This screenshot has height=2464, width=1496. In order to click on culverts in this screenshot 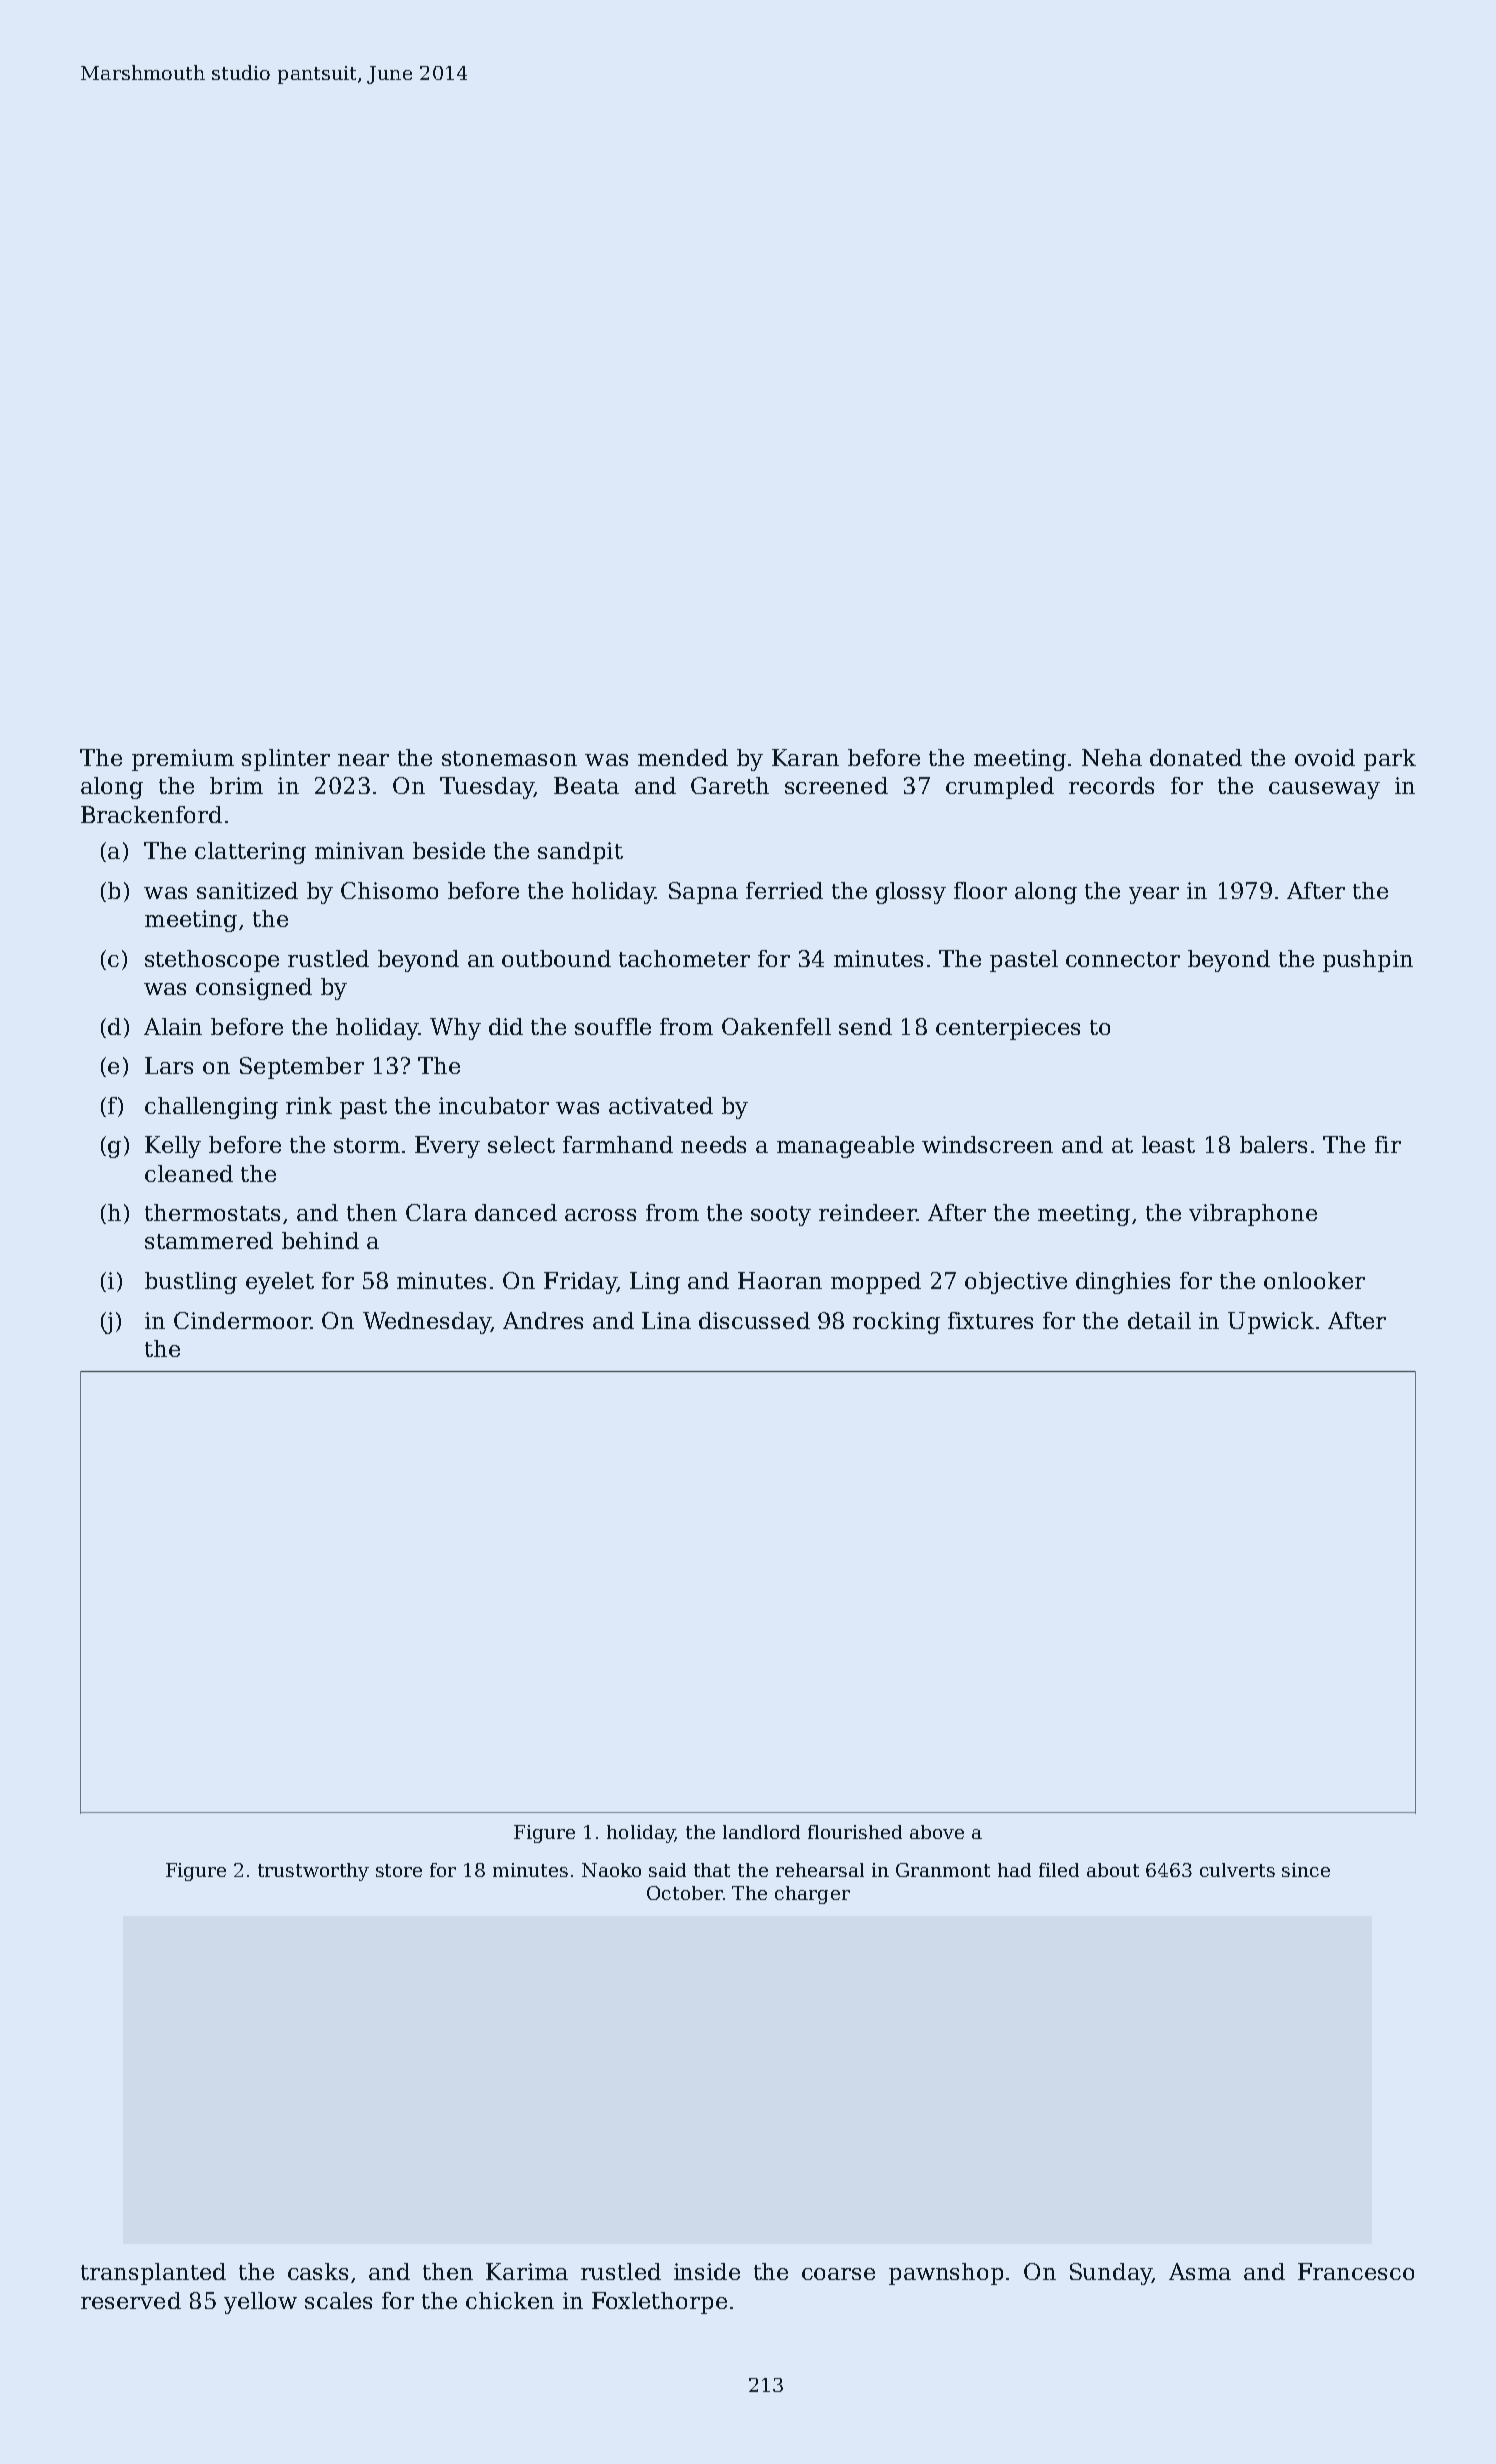, I will do `click(1237, 1870)`.
